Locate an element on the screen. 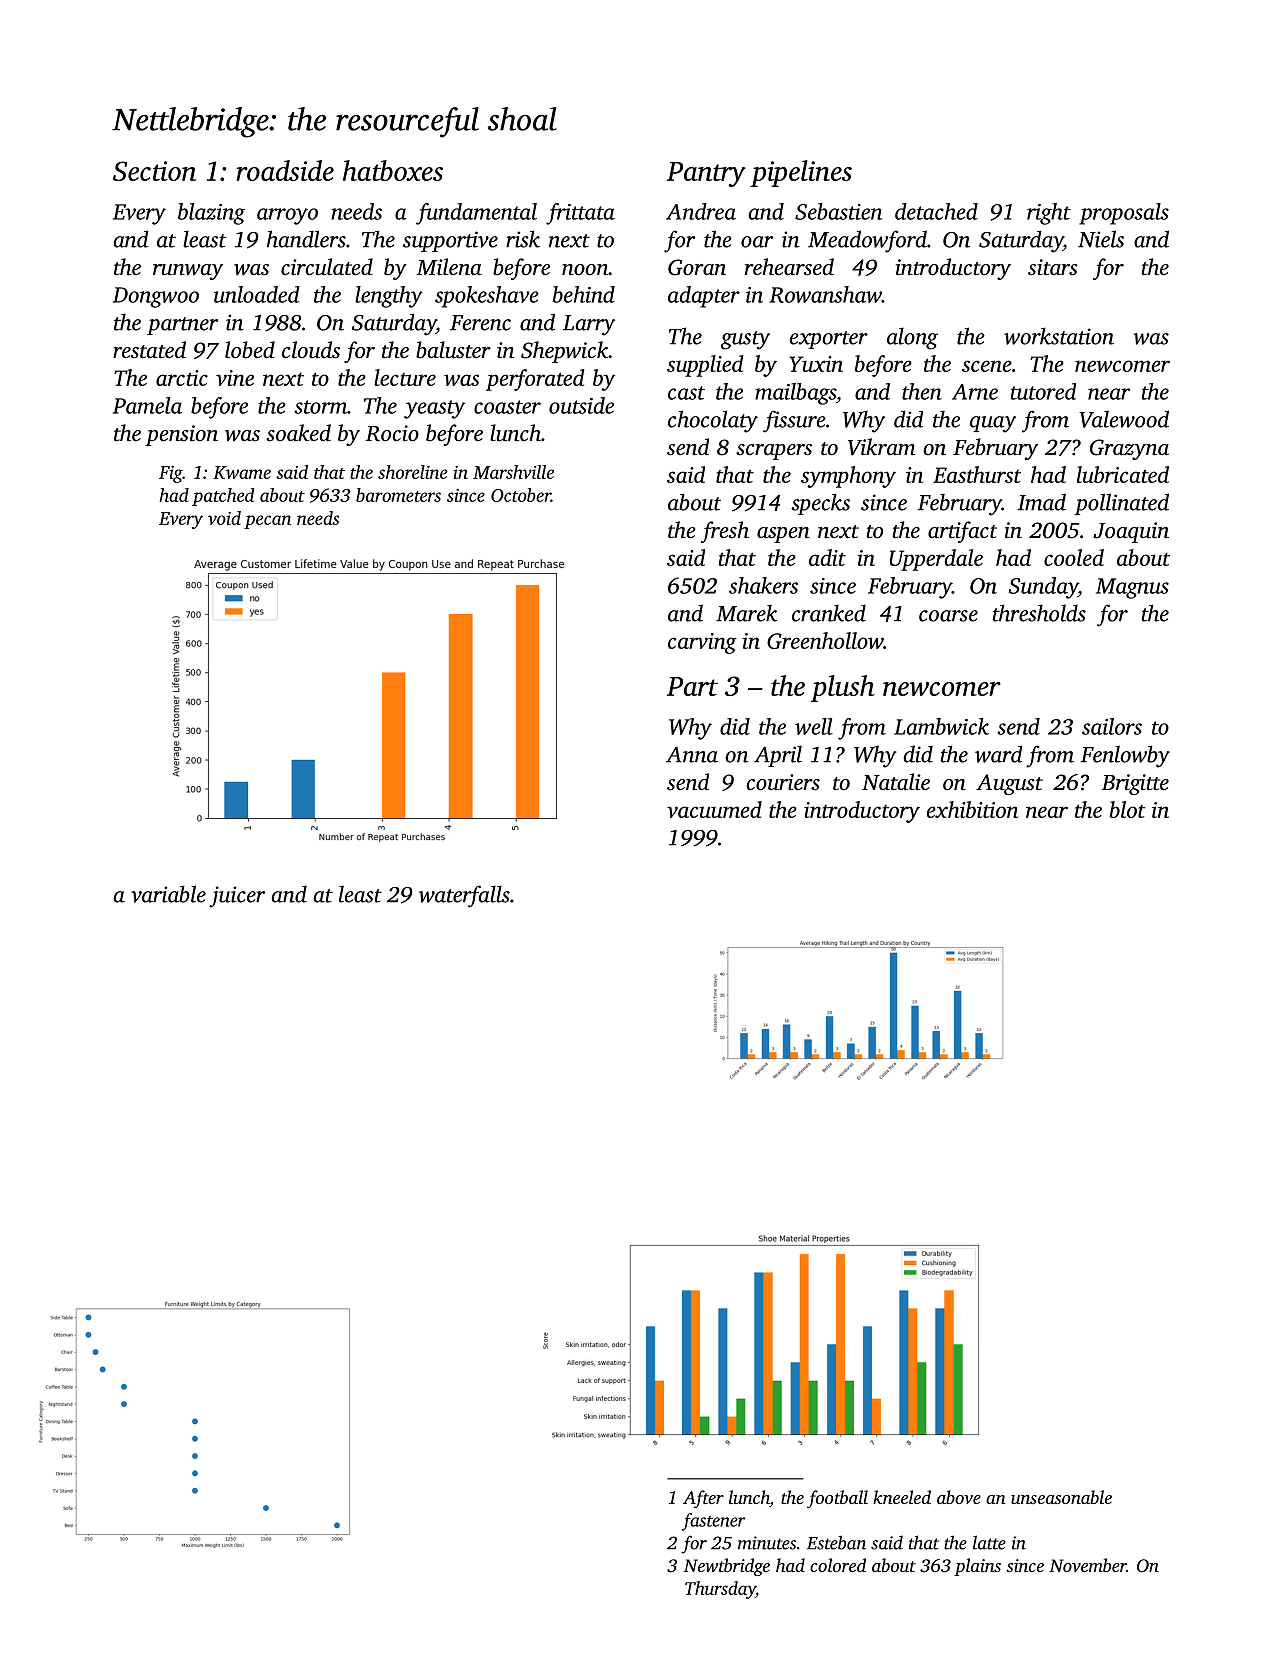  pipelines is located at coordinates (801, 173).
